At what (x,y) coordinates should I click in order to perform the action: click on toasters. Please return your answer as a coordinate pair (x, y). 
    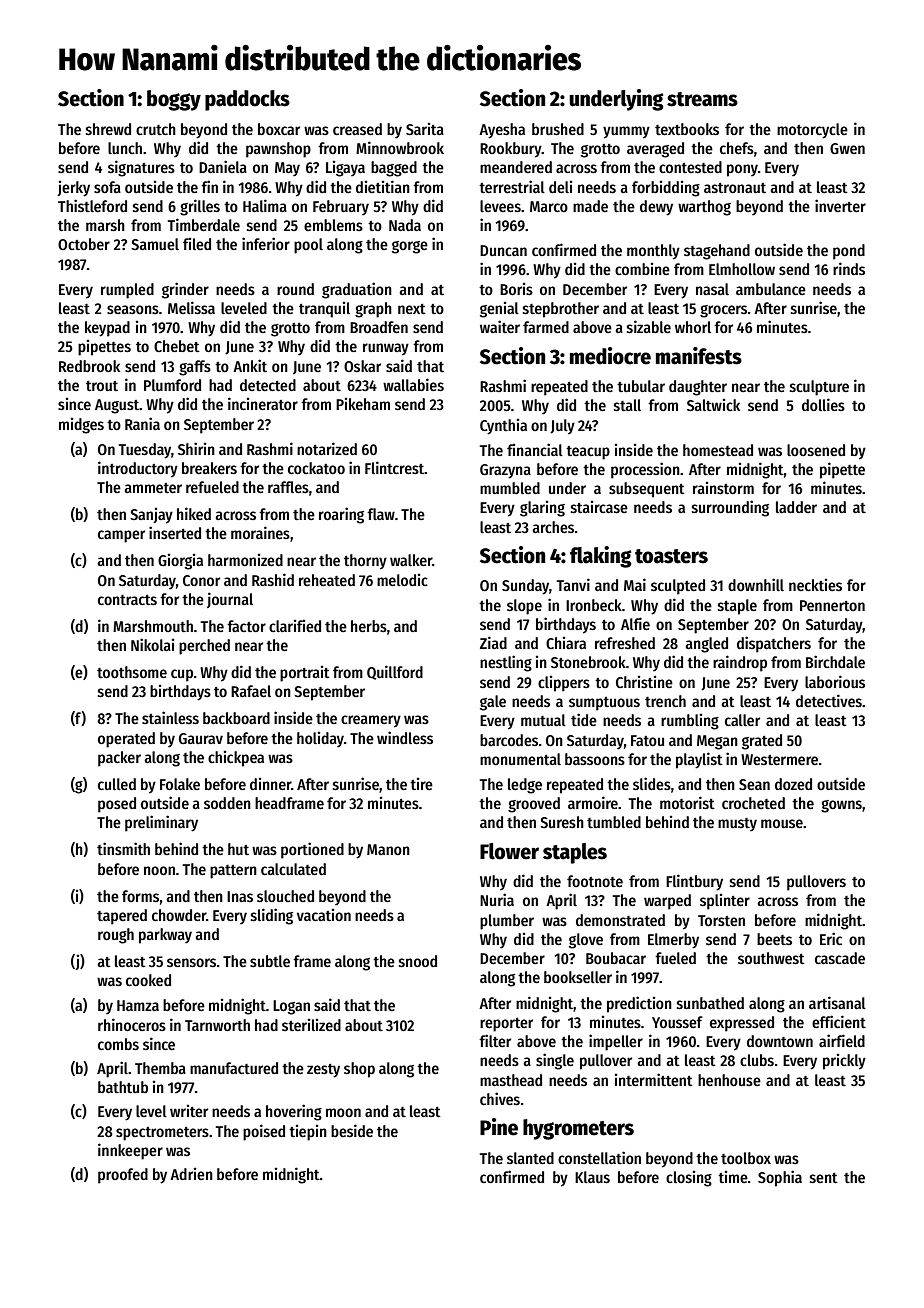
    Looking at the image, I should click on (671, 556).
